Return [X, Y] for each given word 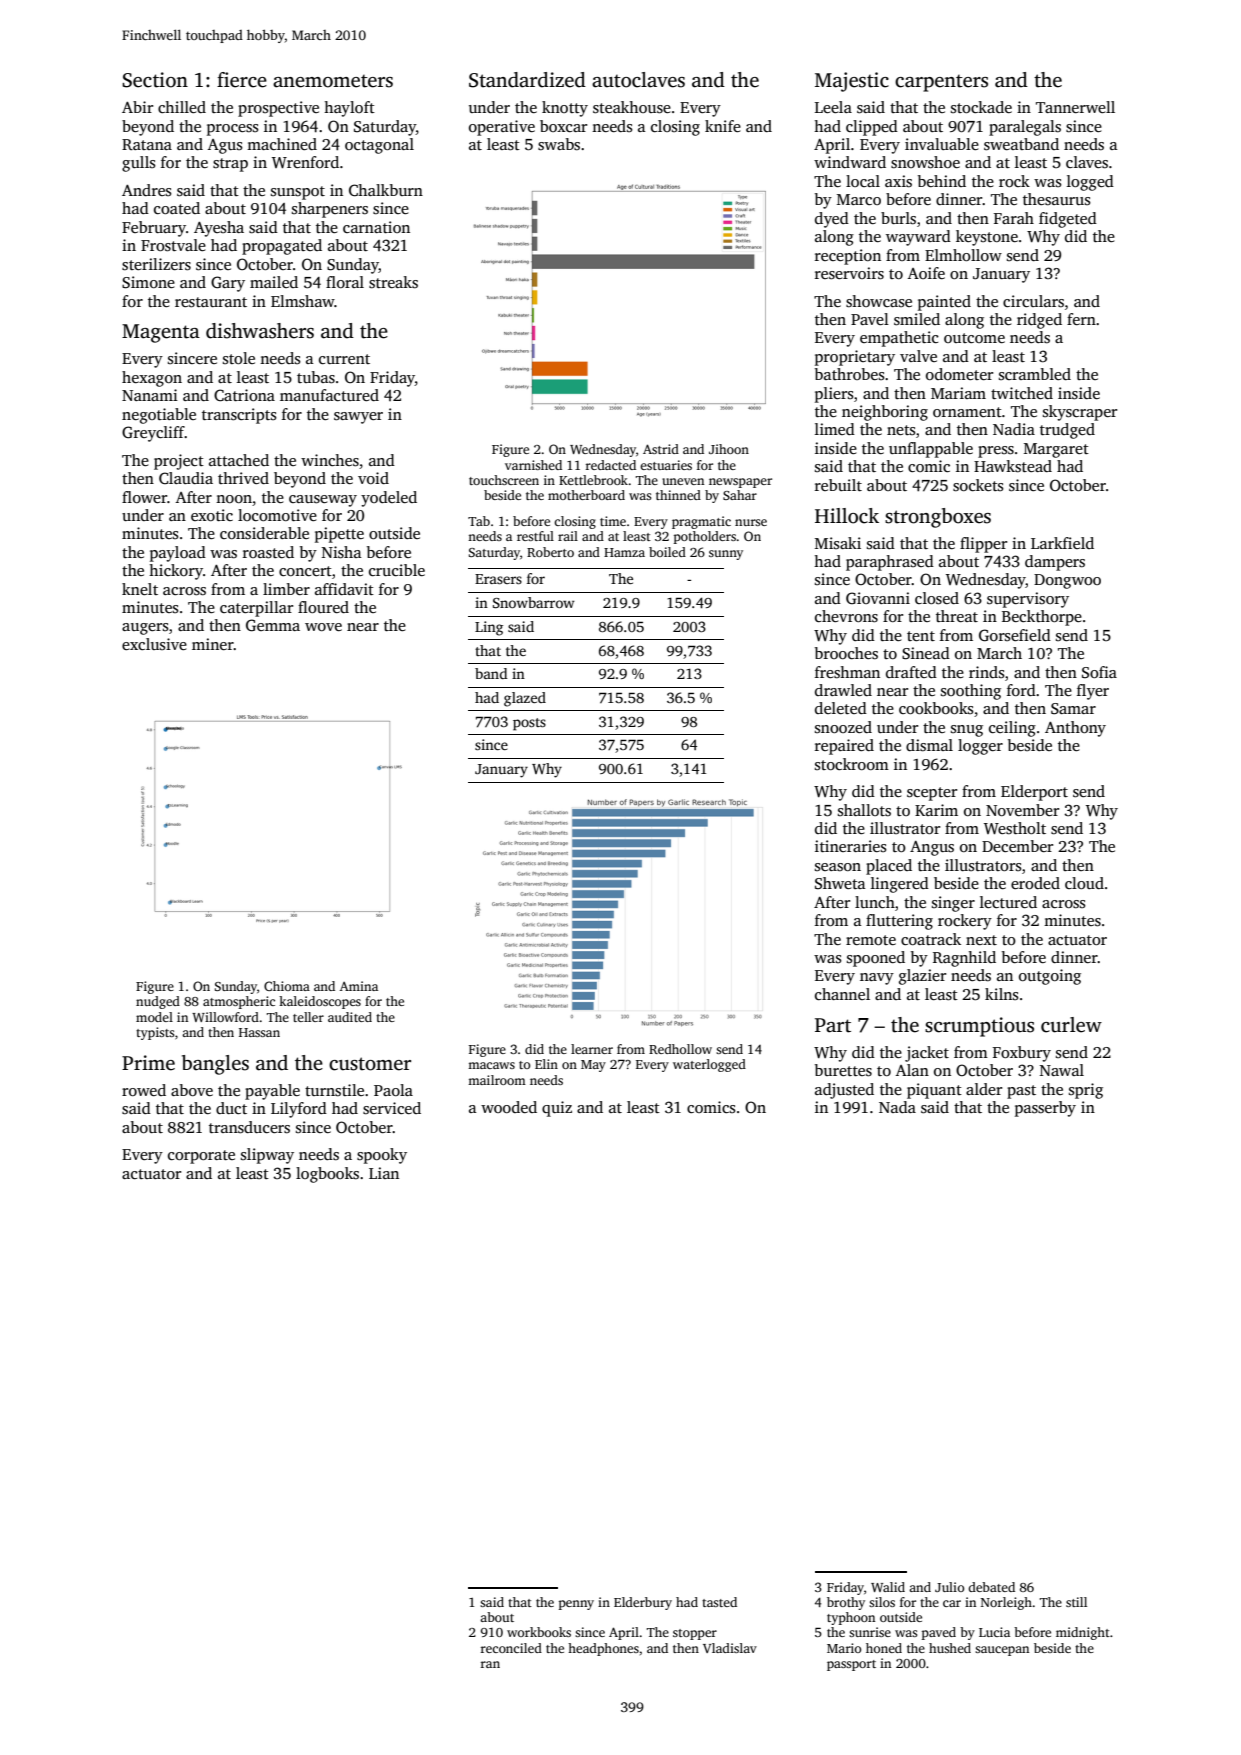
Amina [359, 986]
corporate [201, 1157]
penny [576, 1605]
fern [1081, 319]
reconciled [511, 1648]
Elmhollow [963, 255]
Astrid [661, 449]
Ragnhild [964, 959]
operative [502, 128]
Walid [888, 1587]
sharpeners [330, 210]
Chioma [287, 986]
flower [145, 497]
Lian [384, 1173]
